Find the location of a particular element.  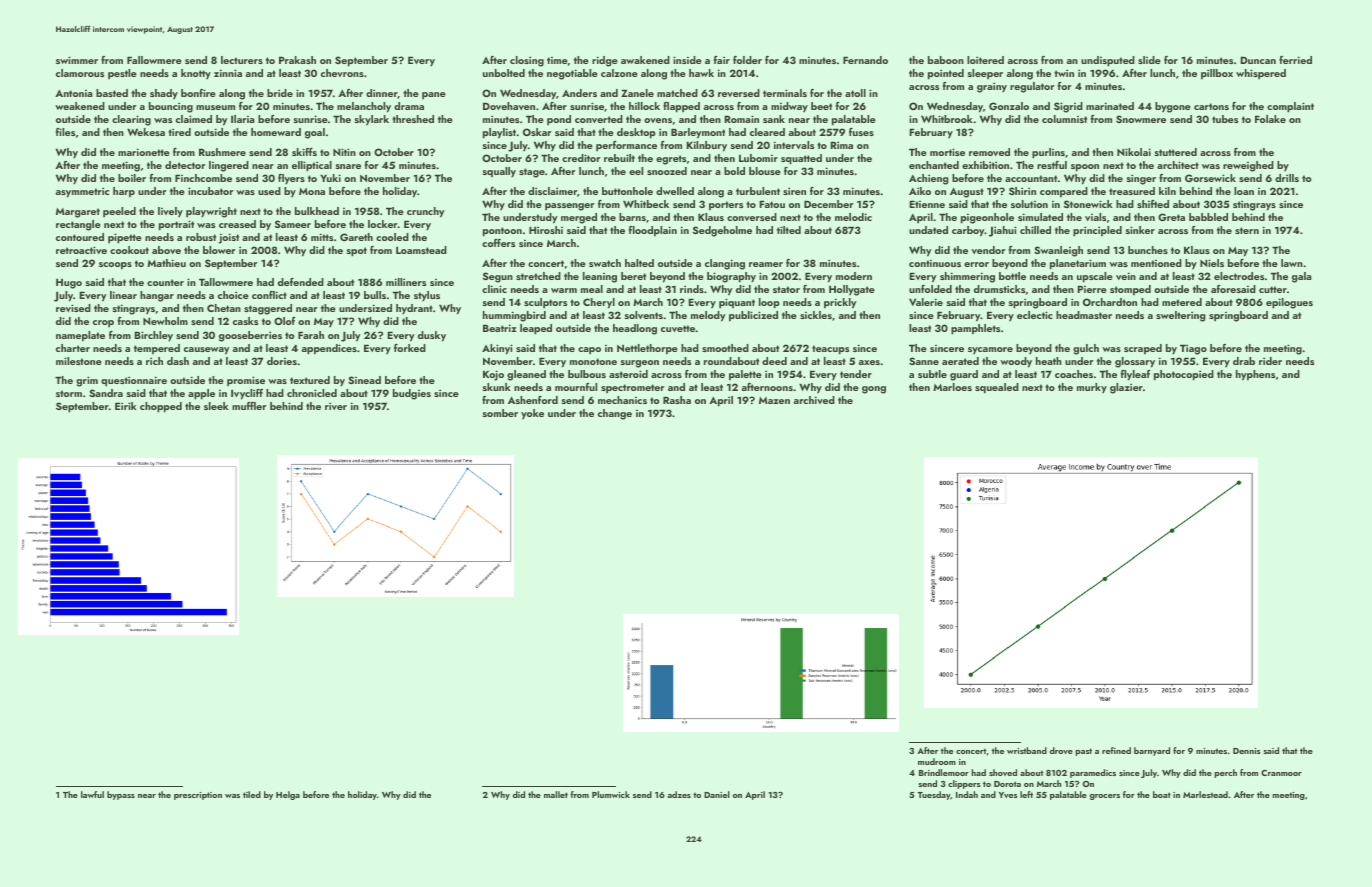

chopped is located at coordinates (161, 407).
